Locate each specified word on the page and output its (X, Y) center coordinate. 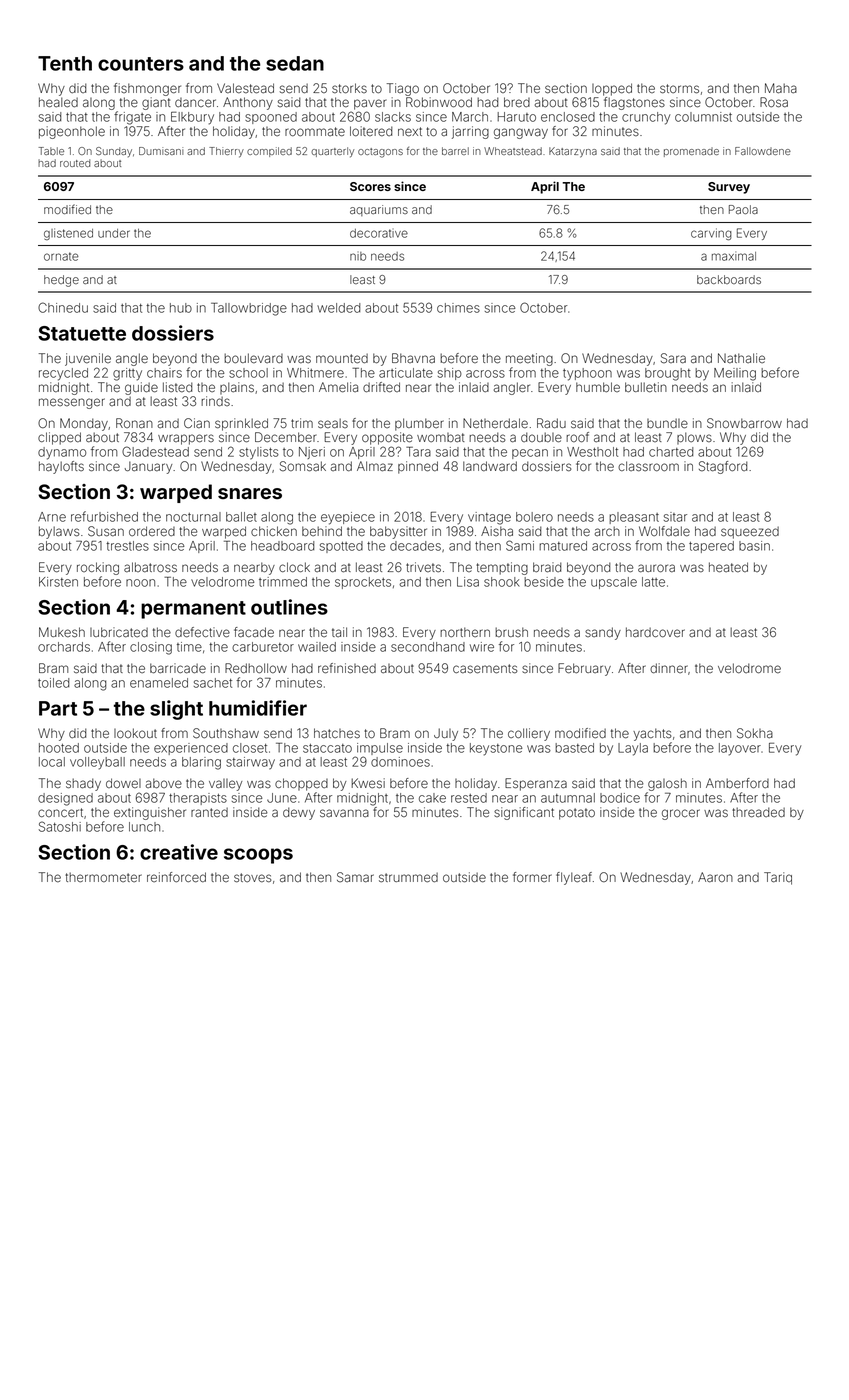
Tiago (403, 89)
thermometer (103, 877)
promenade (691, 152)
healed (58, 102)
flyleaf (574, 878)
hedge (61, 281)
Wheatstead (513, 151)
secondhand (428, 647)
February (584, 669)
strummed (408, 878)
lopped (612, 89)
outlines (289, 607)
